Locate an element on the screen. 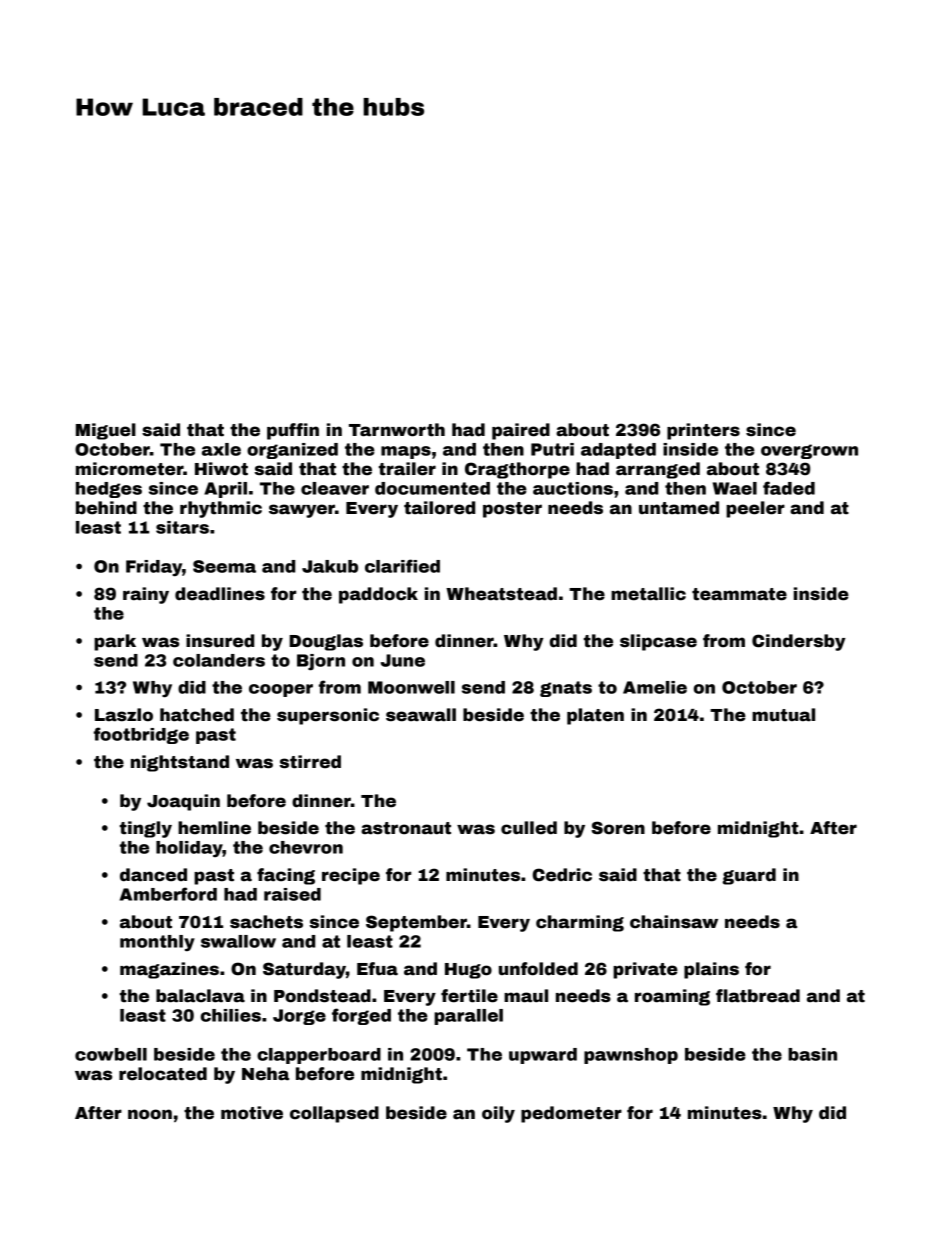 The image size is (952, 1233). mutual is located at coordinates (783, 715).
